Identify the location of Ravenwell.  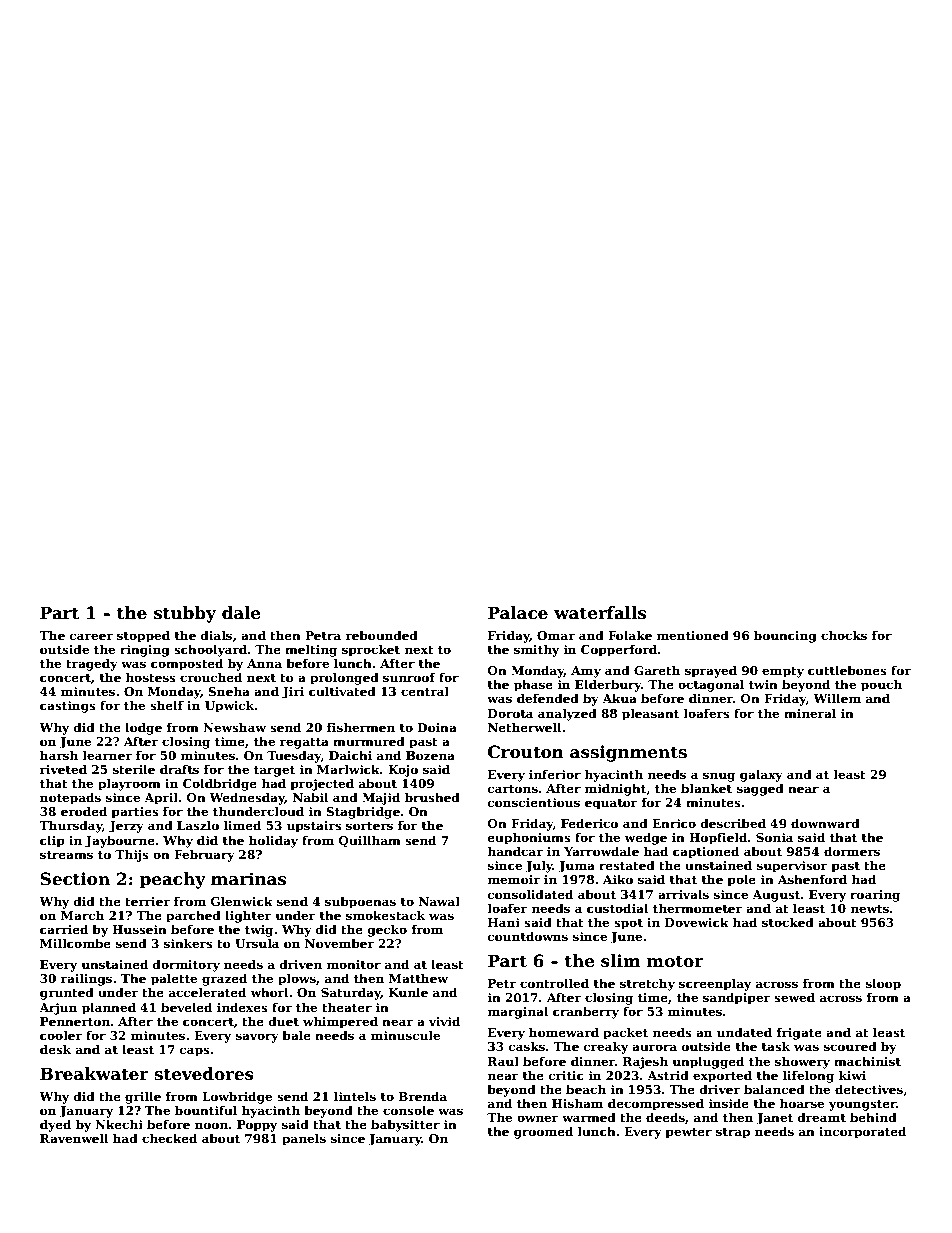
(74, 1138).
